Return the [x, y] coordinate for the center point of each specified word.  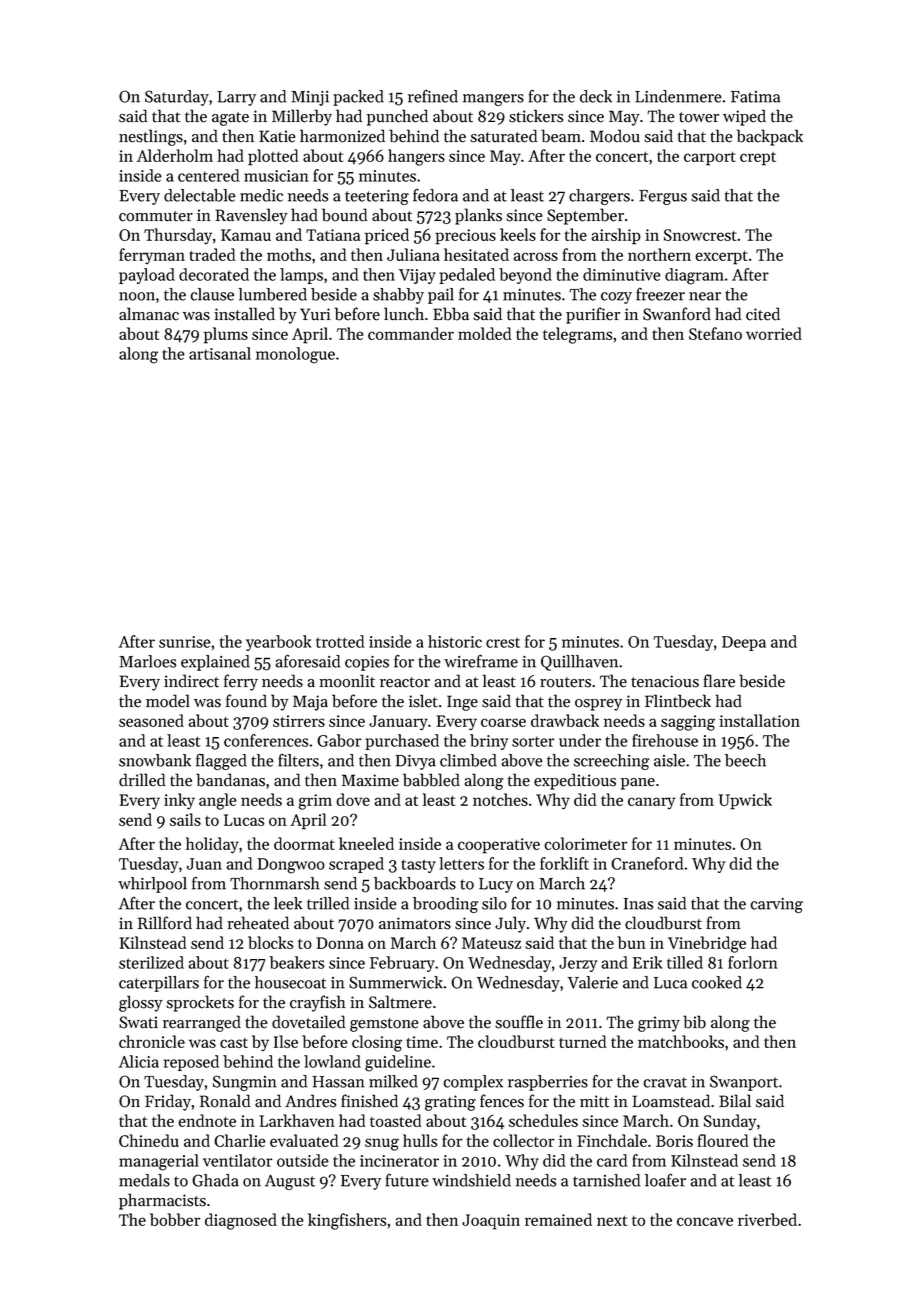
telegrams [577, 335]
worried [774, 333]
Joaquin [491, 1222]
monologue [295, 355]
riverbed [767, 1219]
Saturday [177, 98]
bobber [175, 1219]
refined [433, 96]
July [510, 924]
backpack [770, 137]
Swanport [744, 1083]
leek [288, 903]
